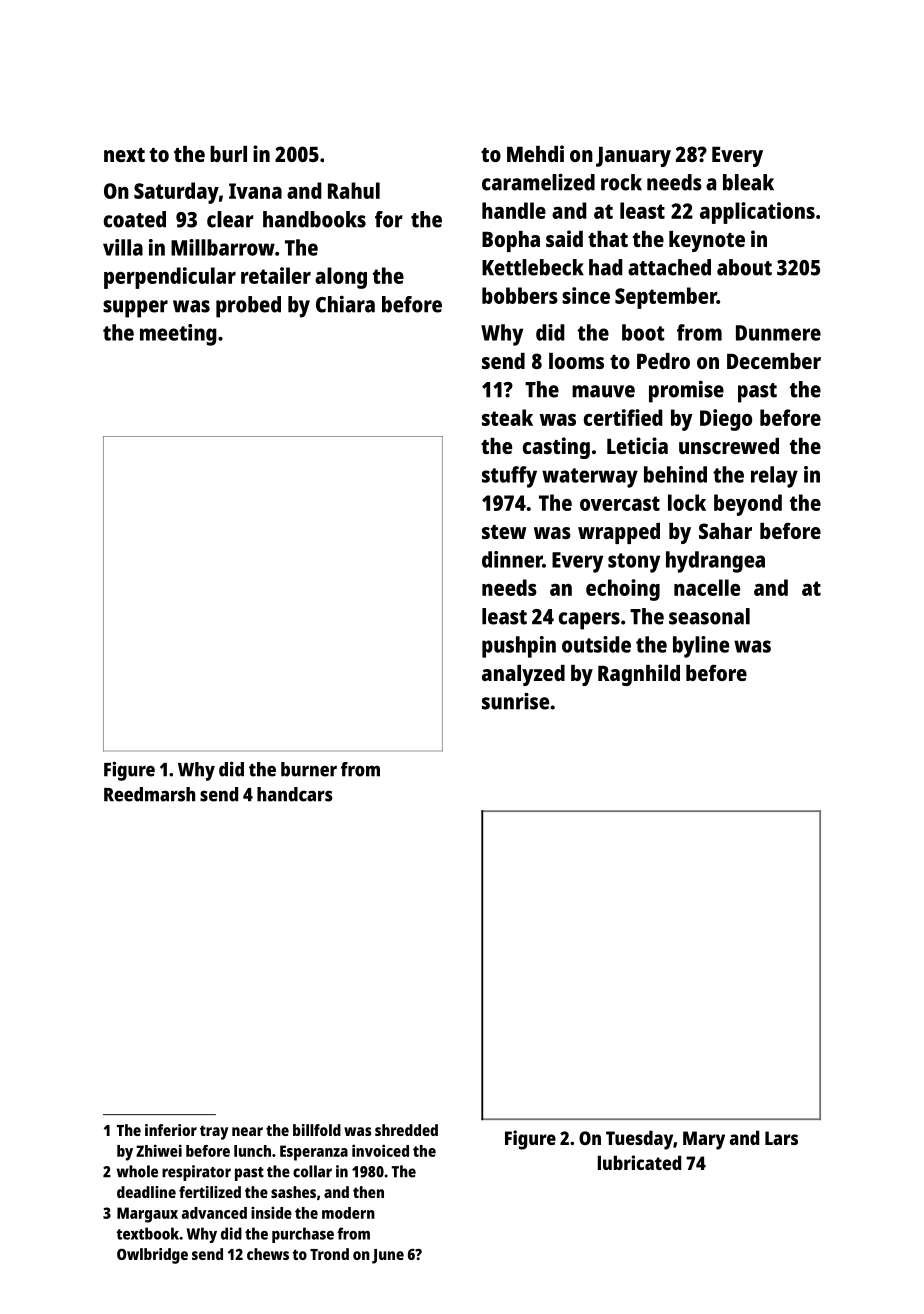 The height and width of the screenshot is (1314, 924). Describe the element at coordinates (345, 304) in the screenshot. I see `Chiara` at that location.
